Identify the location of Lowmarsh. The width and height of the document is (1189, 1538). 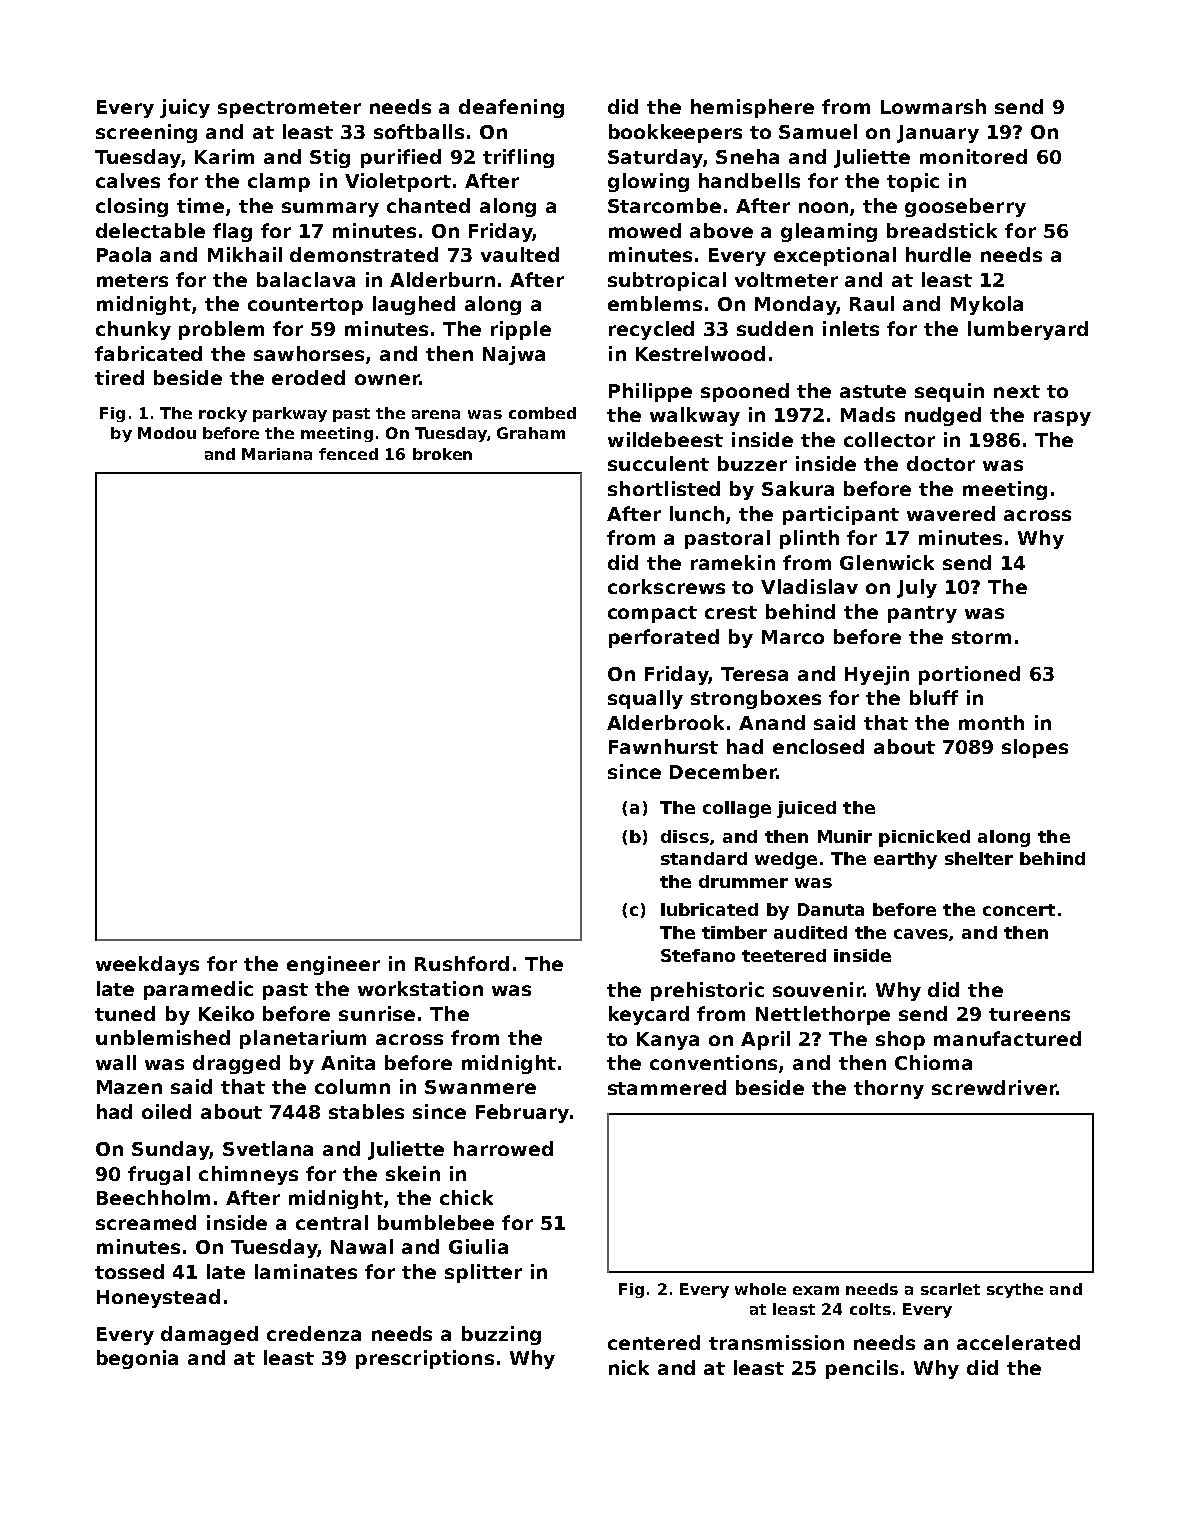
(933, 106).
